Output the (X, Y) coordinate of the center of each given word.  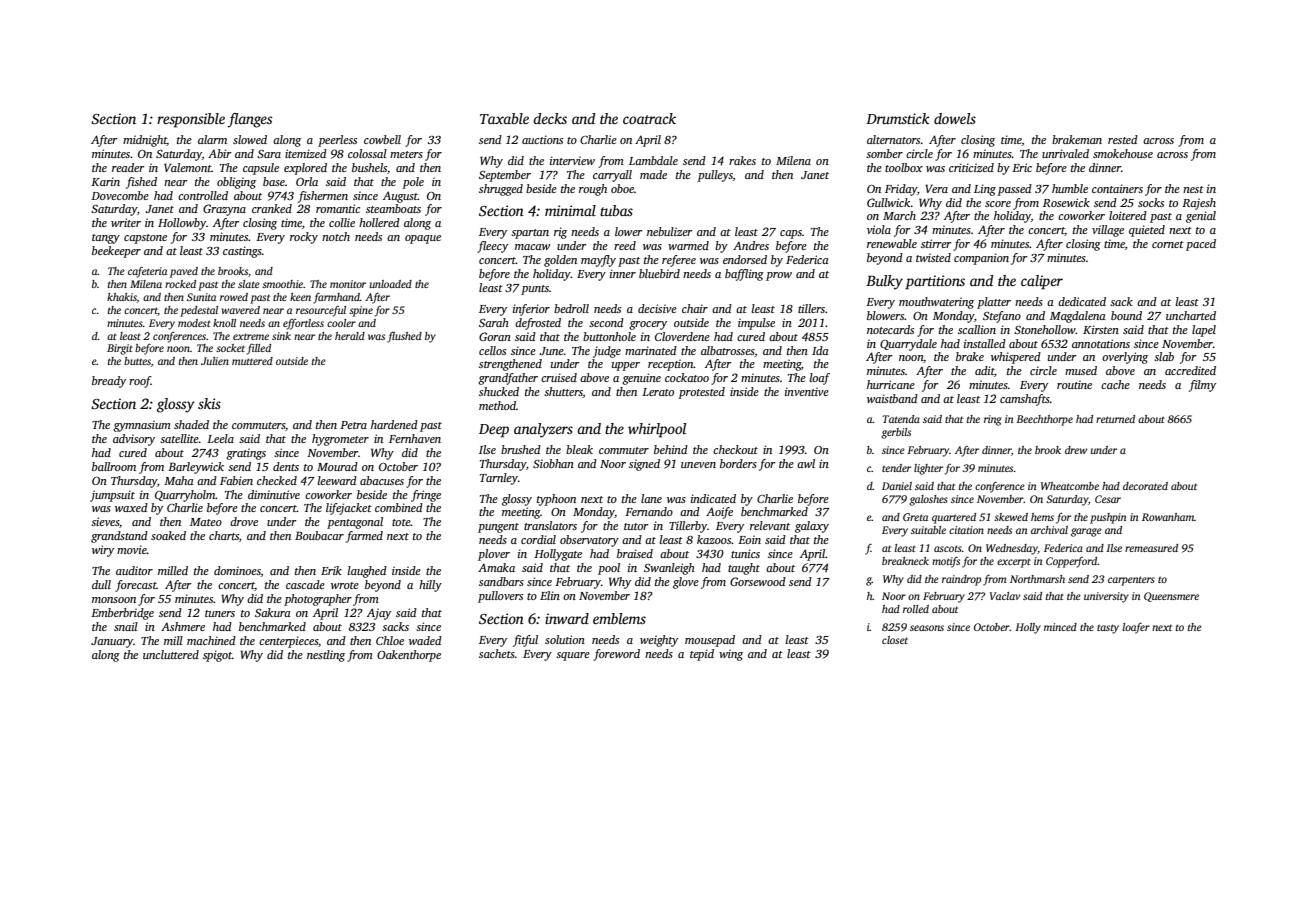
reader (128, 167)
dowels (955, 118)
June (552, 351)
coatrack (649, 118)
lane (651, 498)
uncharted (1191, 315)
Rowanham (1168, 517)
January (112, 642)
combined (399, 507)
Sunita (201, 297)
